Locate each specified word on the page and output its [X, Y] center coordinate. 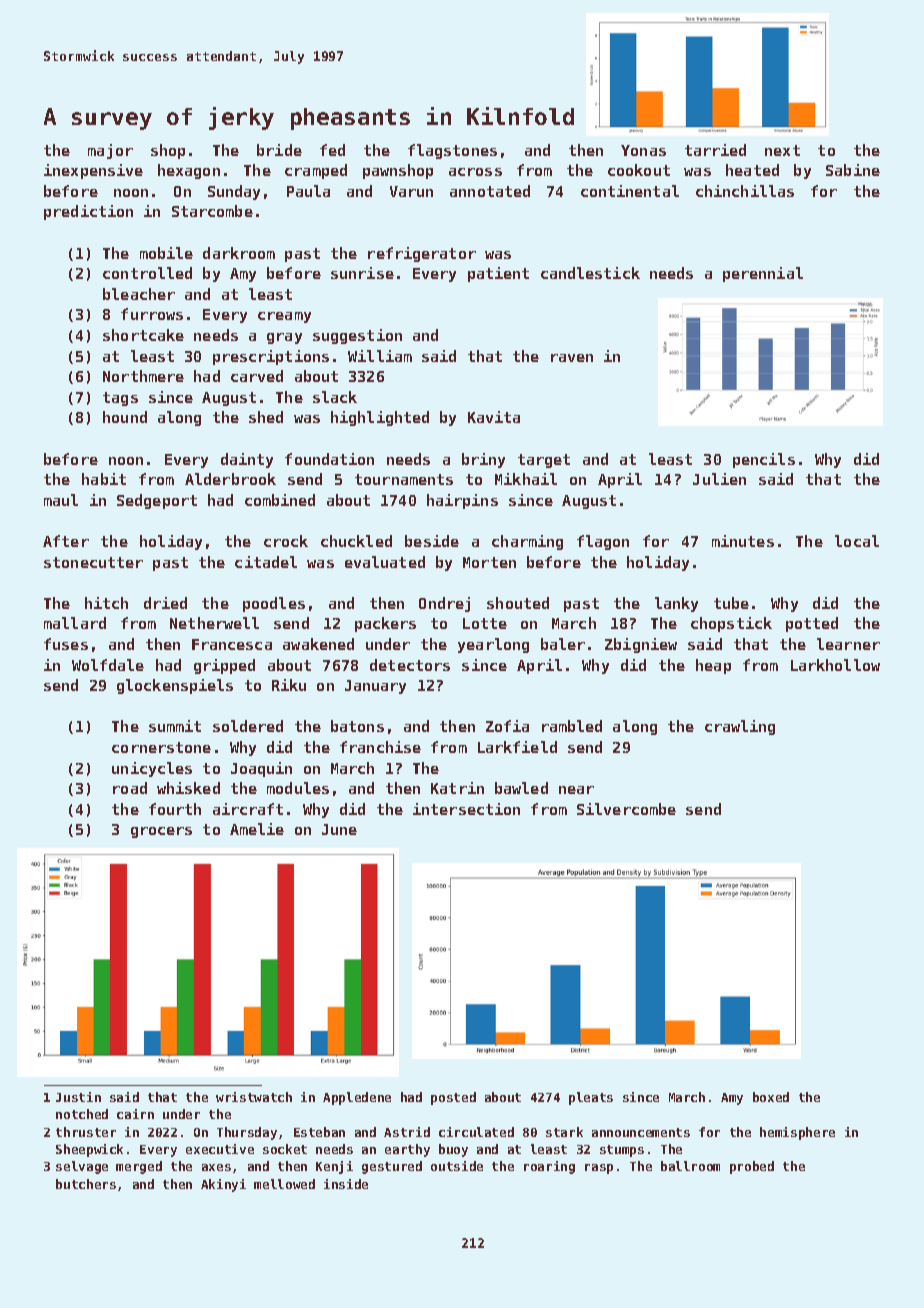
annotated [490, 191]
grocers [161, 832]
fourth [175, 809]
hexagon [189, 171]
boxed [771, 1097]
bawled [521, 788]
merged [139, 1167]
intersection [466, 809]
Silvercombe [626, 809]
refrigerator [422, 254]
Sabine [853, 170]
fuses [66, 644]
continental [630, 191]
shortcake [143, 335]
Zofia [507, 726]
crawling [740, 727]
